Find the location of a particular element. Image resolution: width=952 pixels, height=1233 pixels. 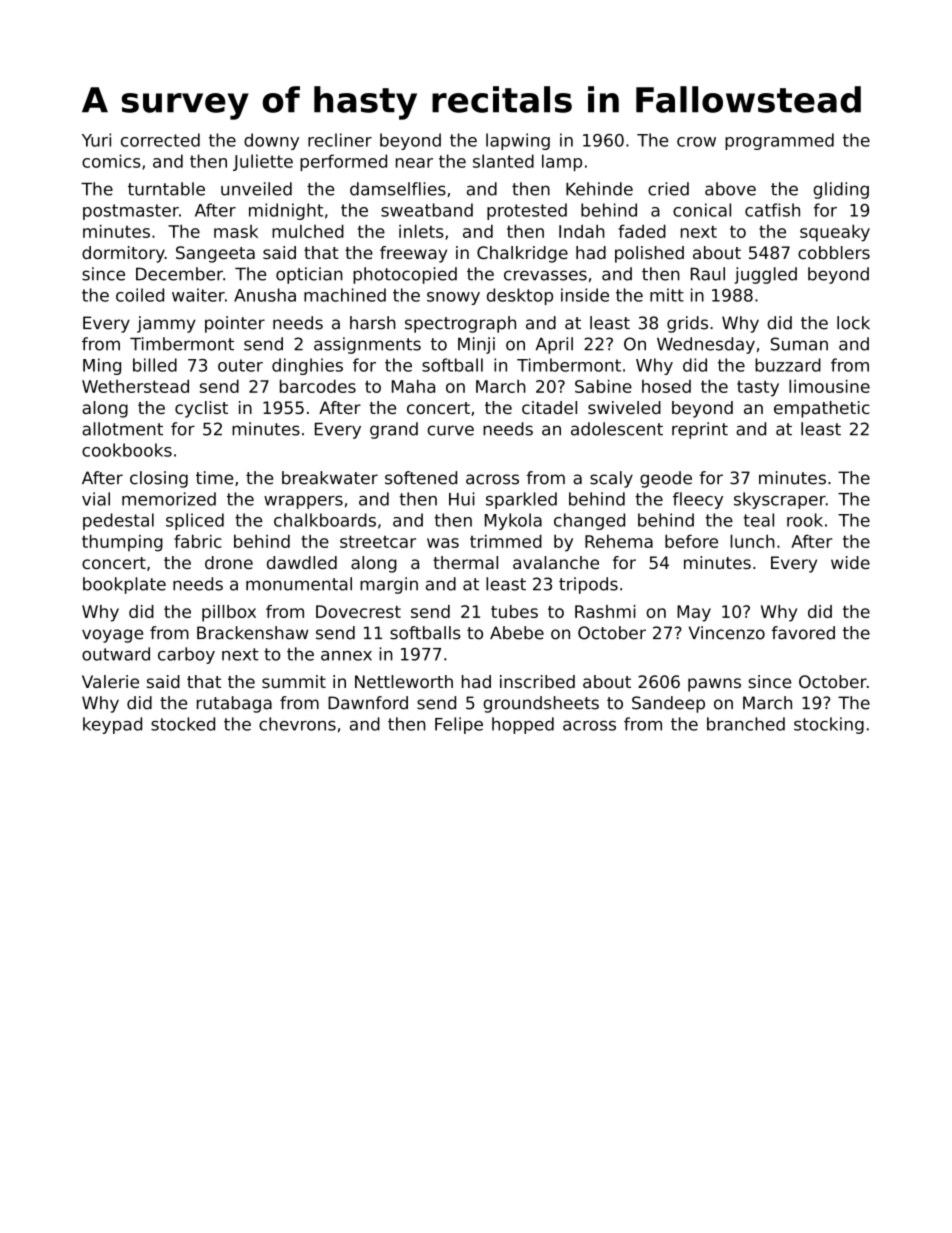

Brackenshaw is located at coordinates (252, 633).
